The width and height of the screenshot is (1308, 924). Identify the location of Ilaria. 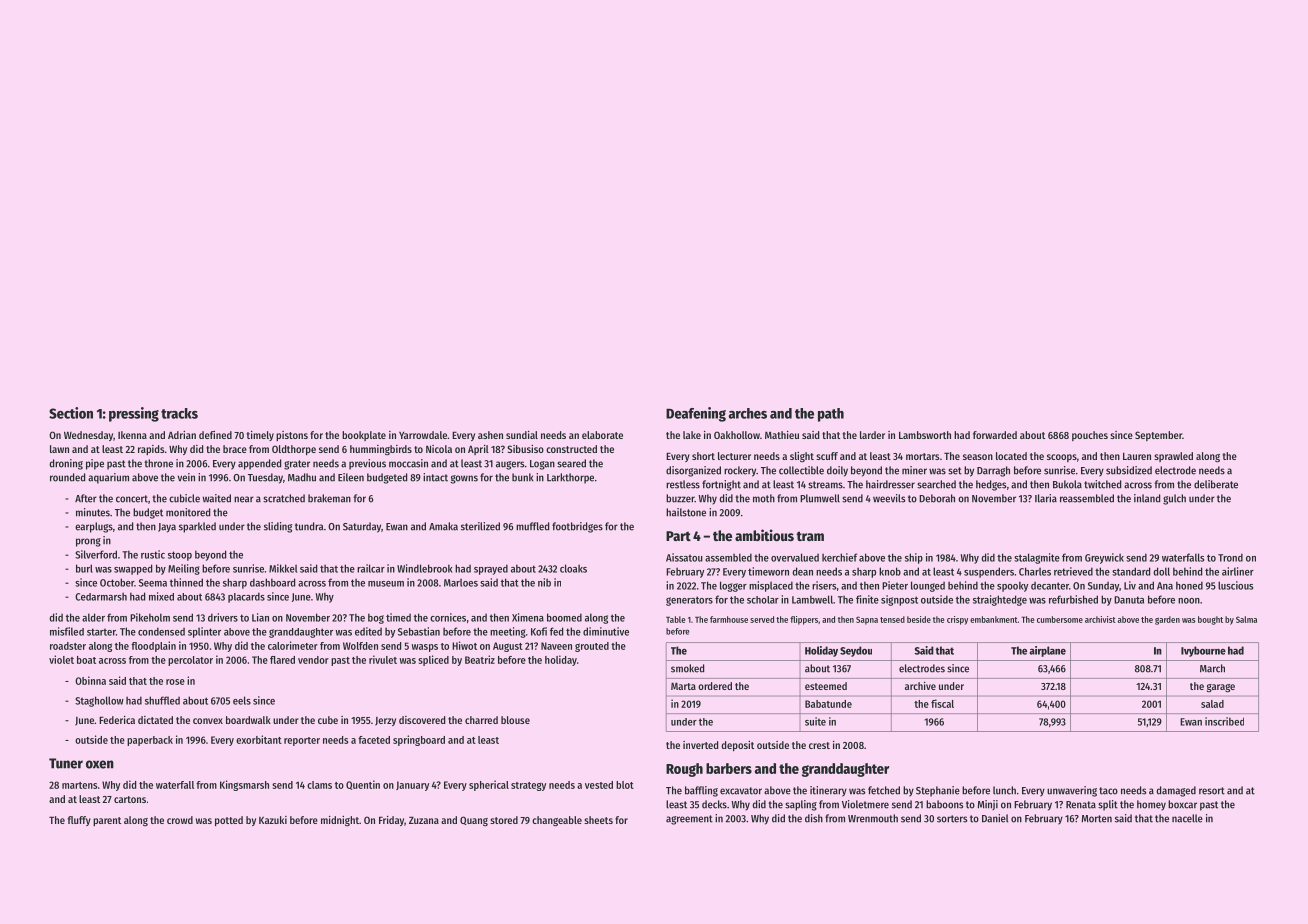
(1046, 498).
